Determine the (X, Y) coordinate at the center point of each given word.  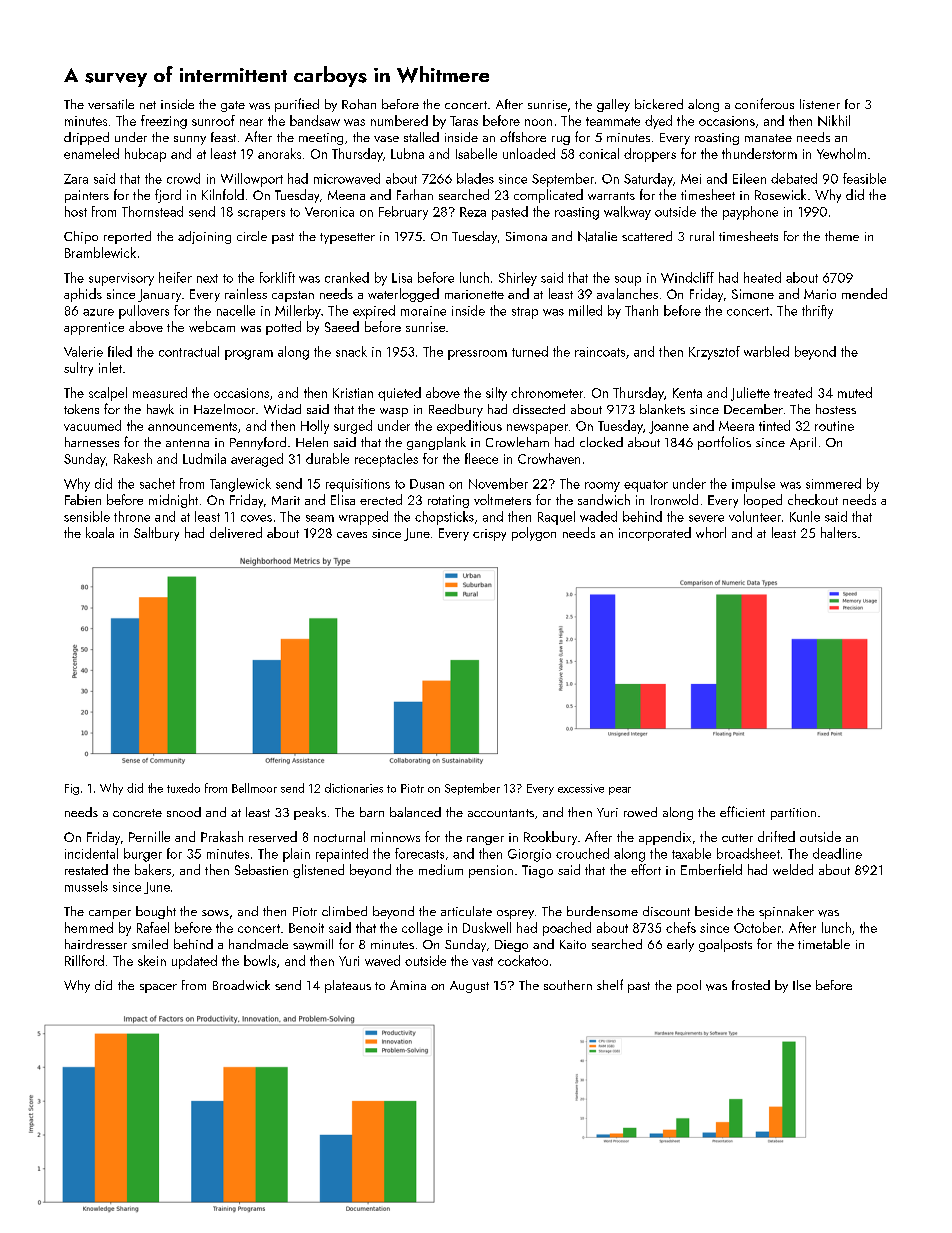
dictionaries (354, 788)
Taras (464, 121)
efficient (742, 811)
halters (839, 532)
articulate (466, 911)
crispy (489, 535)
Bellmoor (254, 788)
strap (525, 313)
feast (223, 137)
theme (842, 236)
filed (120, 351)
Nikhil (834, 120)
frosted (751, 985)
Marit (286, 500)
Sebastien (261, 869)
